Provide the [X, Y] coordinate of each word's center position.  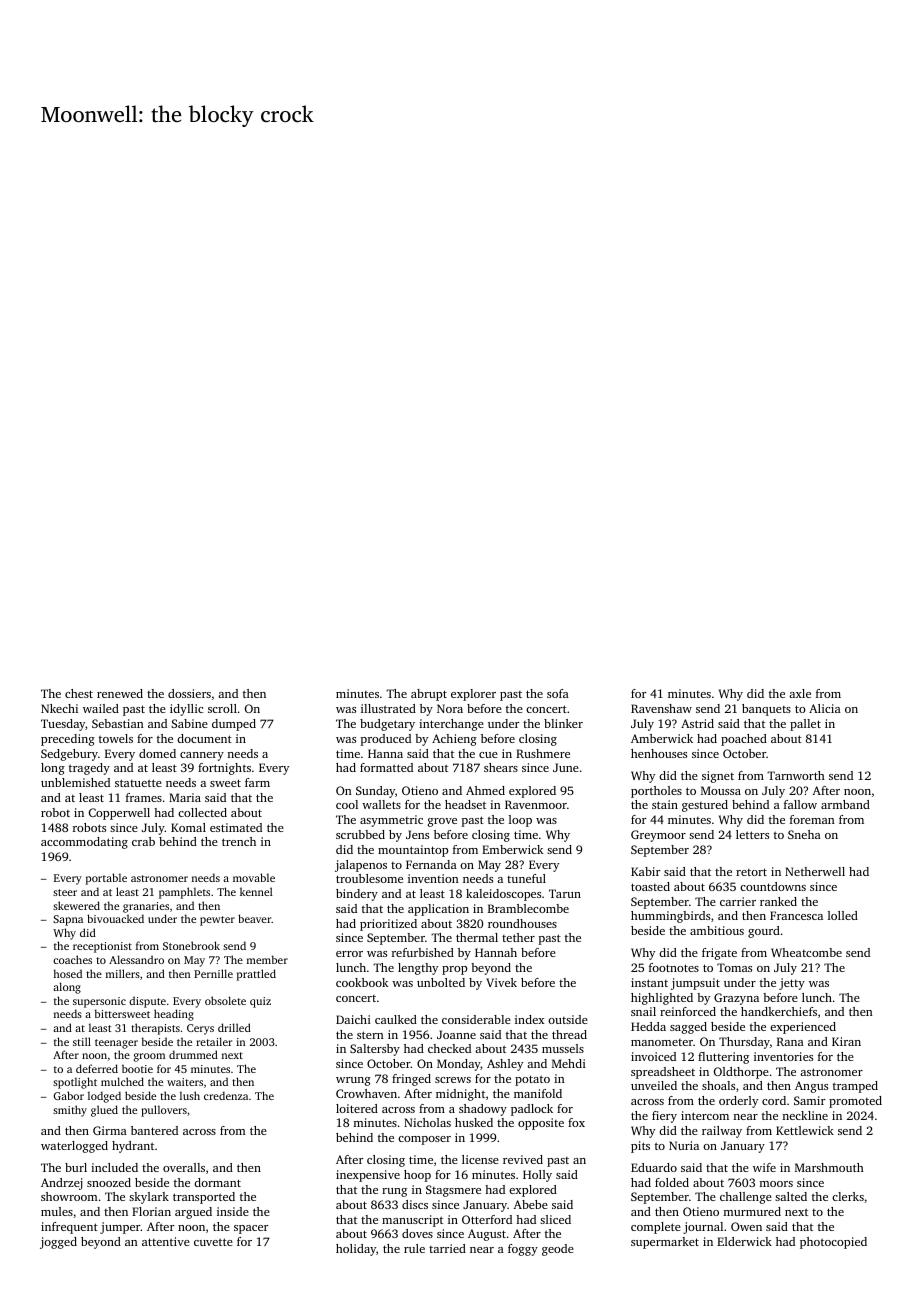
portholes [656, 792]
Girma [110, 1130]
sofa [558, 693]
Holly [537, 1176]
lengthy [418, 969]
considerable [476, 1019]
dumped [234, 725]
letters [752, 834]
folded [672, 1182]
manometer [662, 1042]
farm [257, 782]
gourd [764, 932]
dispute [147, 1002]
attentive [166, 1241]
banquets [766, 710]
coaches [72, 959]
